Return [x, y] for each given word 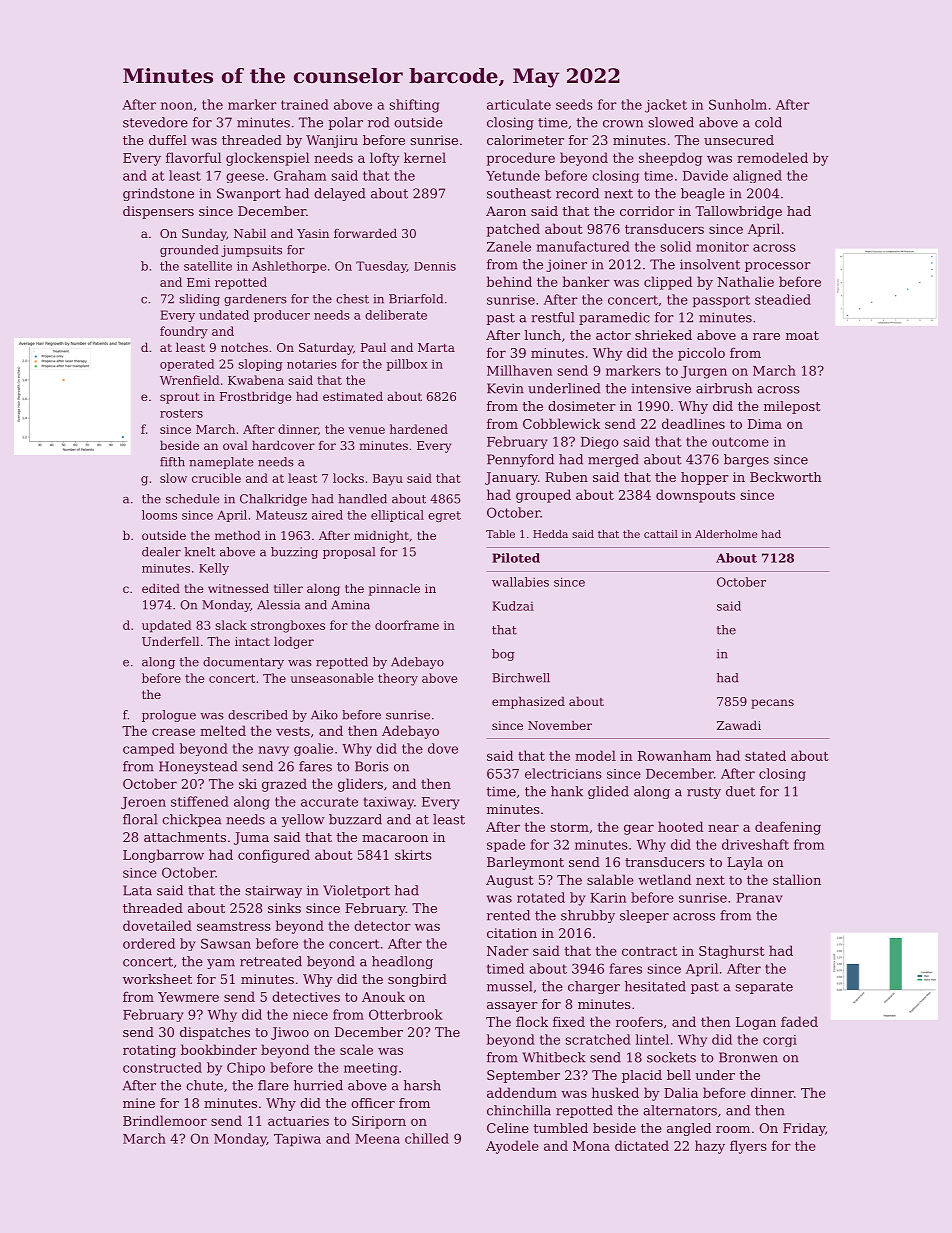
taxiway [389, 803]
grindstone [158, 194]
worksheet [157, 979]
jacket [666, 106]
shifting [414, 106]
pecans [772, 704]
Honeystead [198, 767]
